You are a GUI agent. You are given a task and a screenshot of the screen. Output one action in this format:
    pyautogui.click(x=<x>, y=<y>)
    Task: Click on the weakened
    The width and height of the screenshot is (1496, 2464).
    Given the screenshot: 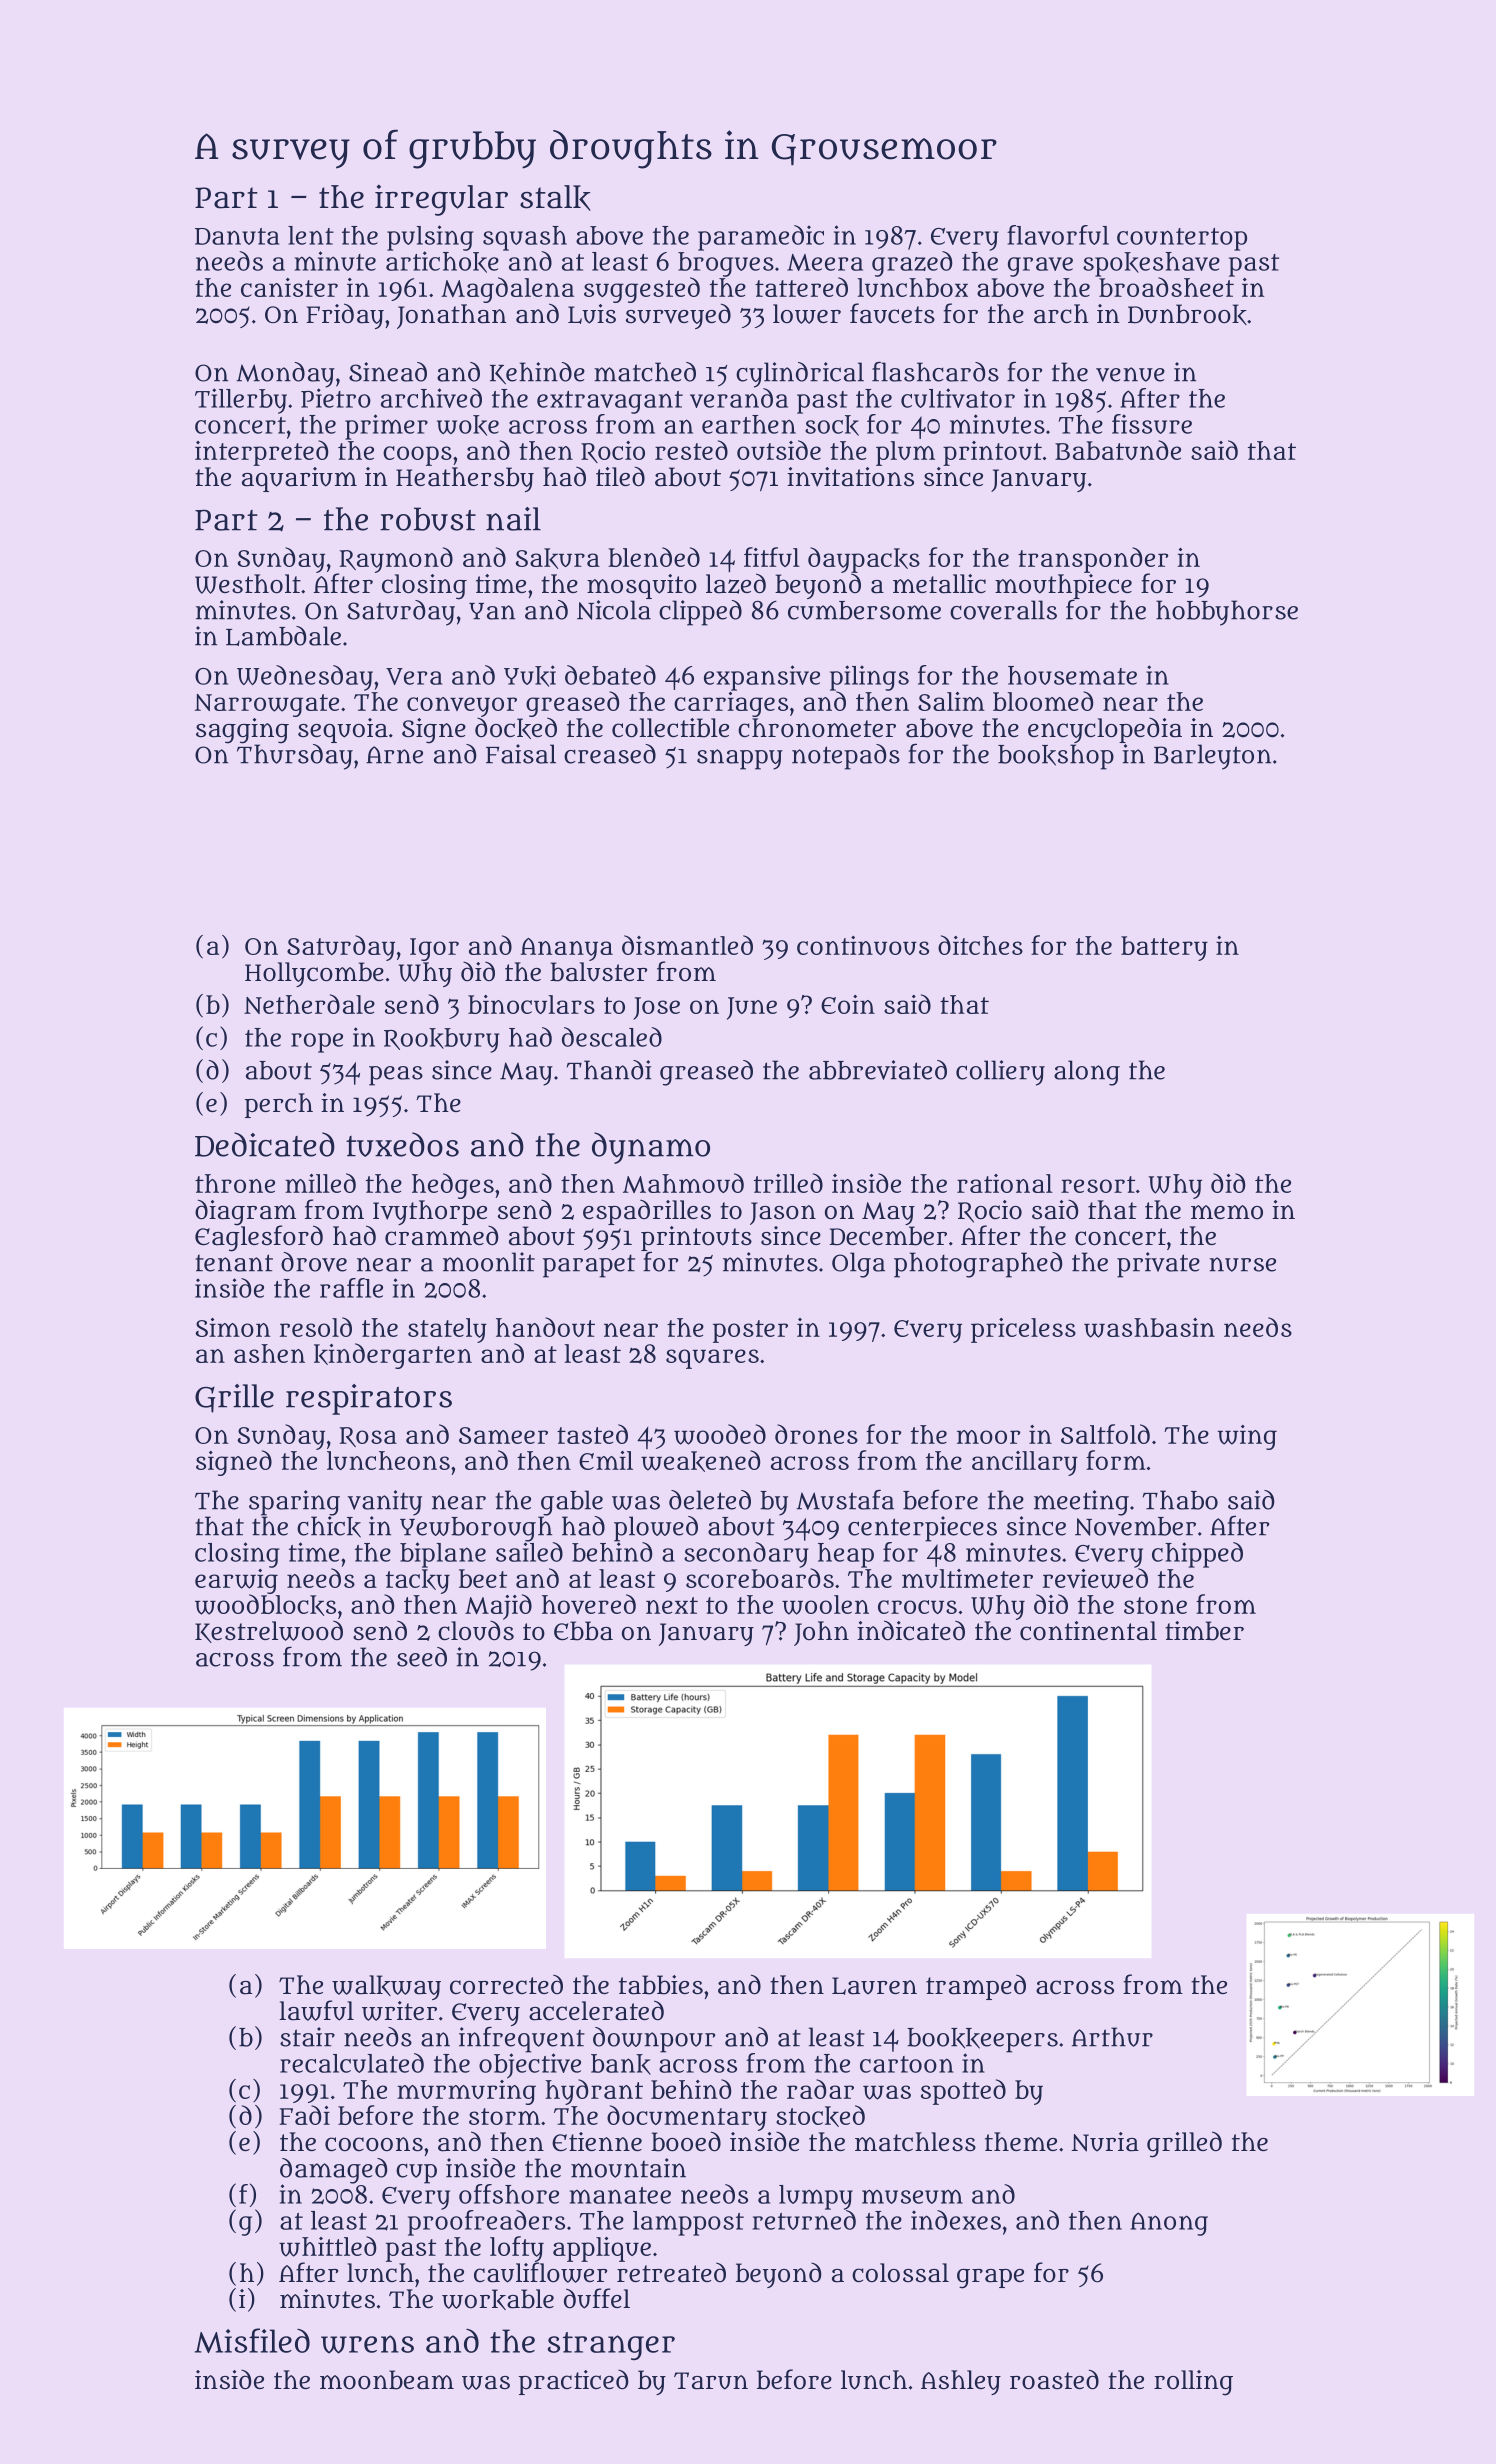 What is the action you would take?
    pyautogui.click(x=700, y=1461)
